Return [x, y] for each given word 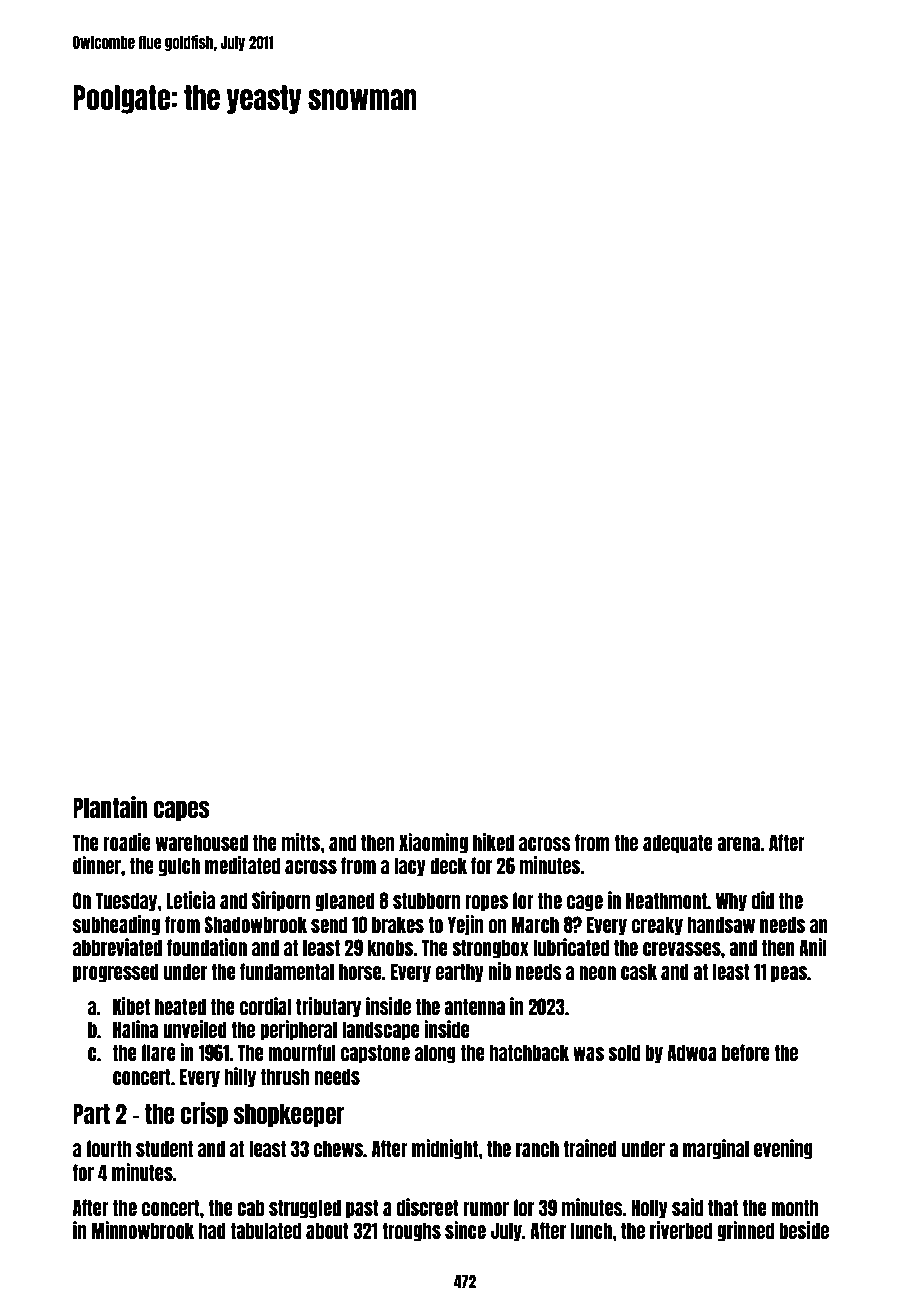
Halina [135, 1029]
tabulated [266, 1230]
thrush [285, 1076]
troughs [411, 1232]
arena [738, 844]
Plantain [110, 807]
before [746, 1052]
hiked [493, 842]
